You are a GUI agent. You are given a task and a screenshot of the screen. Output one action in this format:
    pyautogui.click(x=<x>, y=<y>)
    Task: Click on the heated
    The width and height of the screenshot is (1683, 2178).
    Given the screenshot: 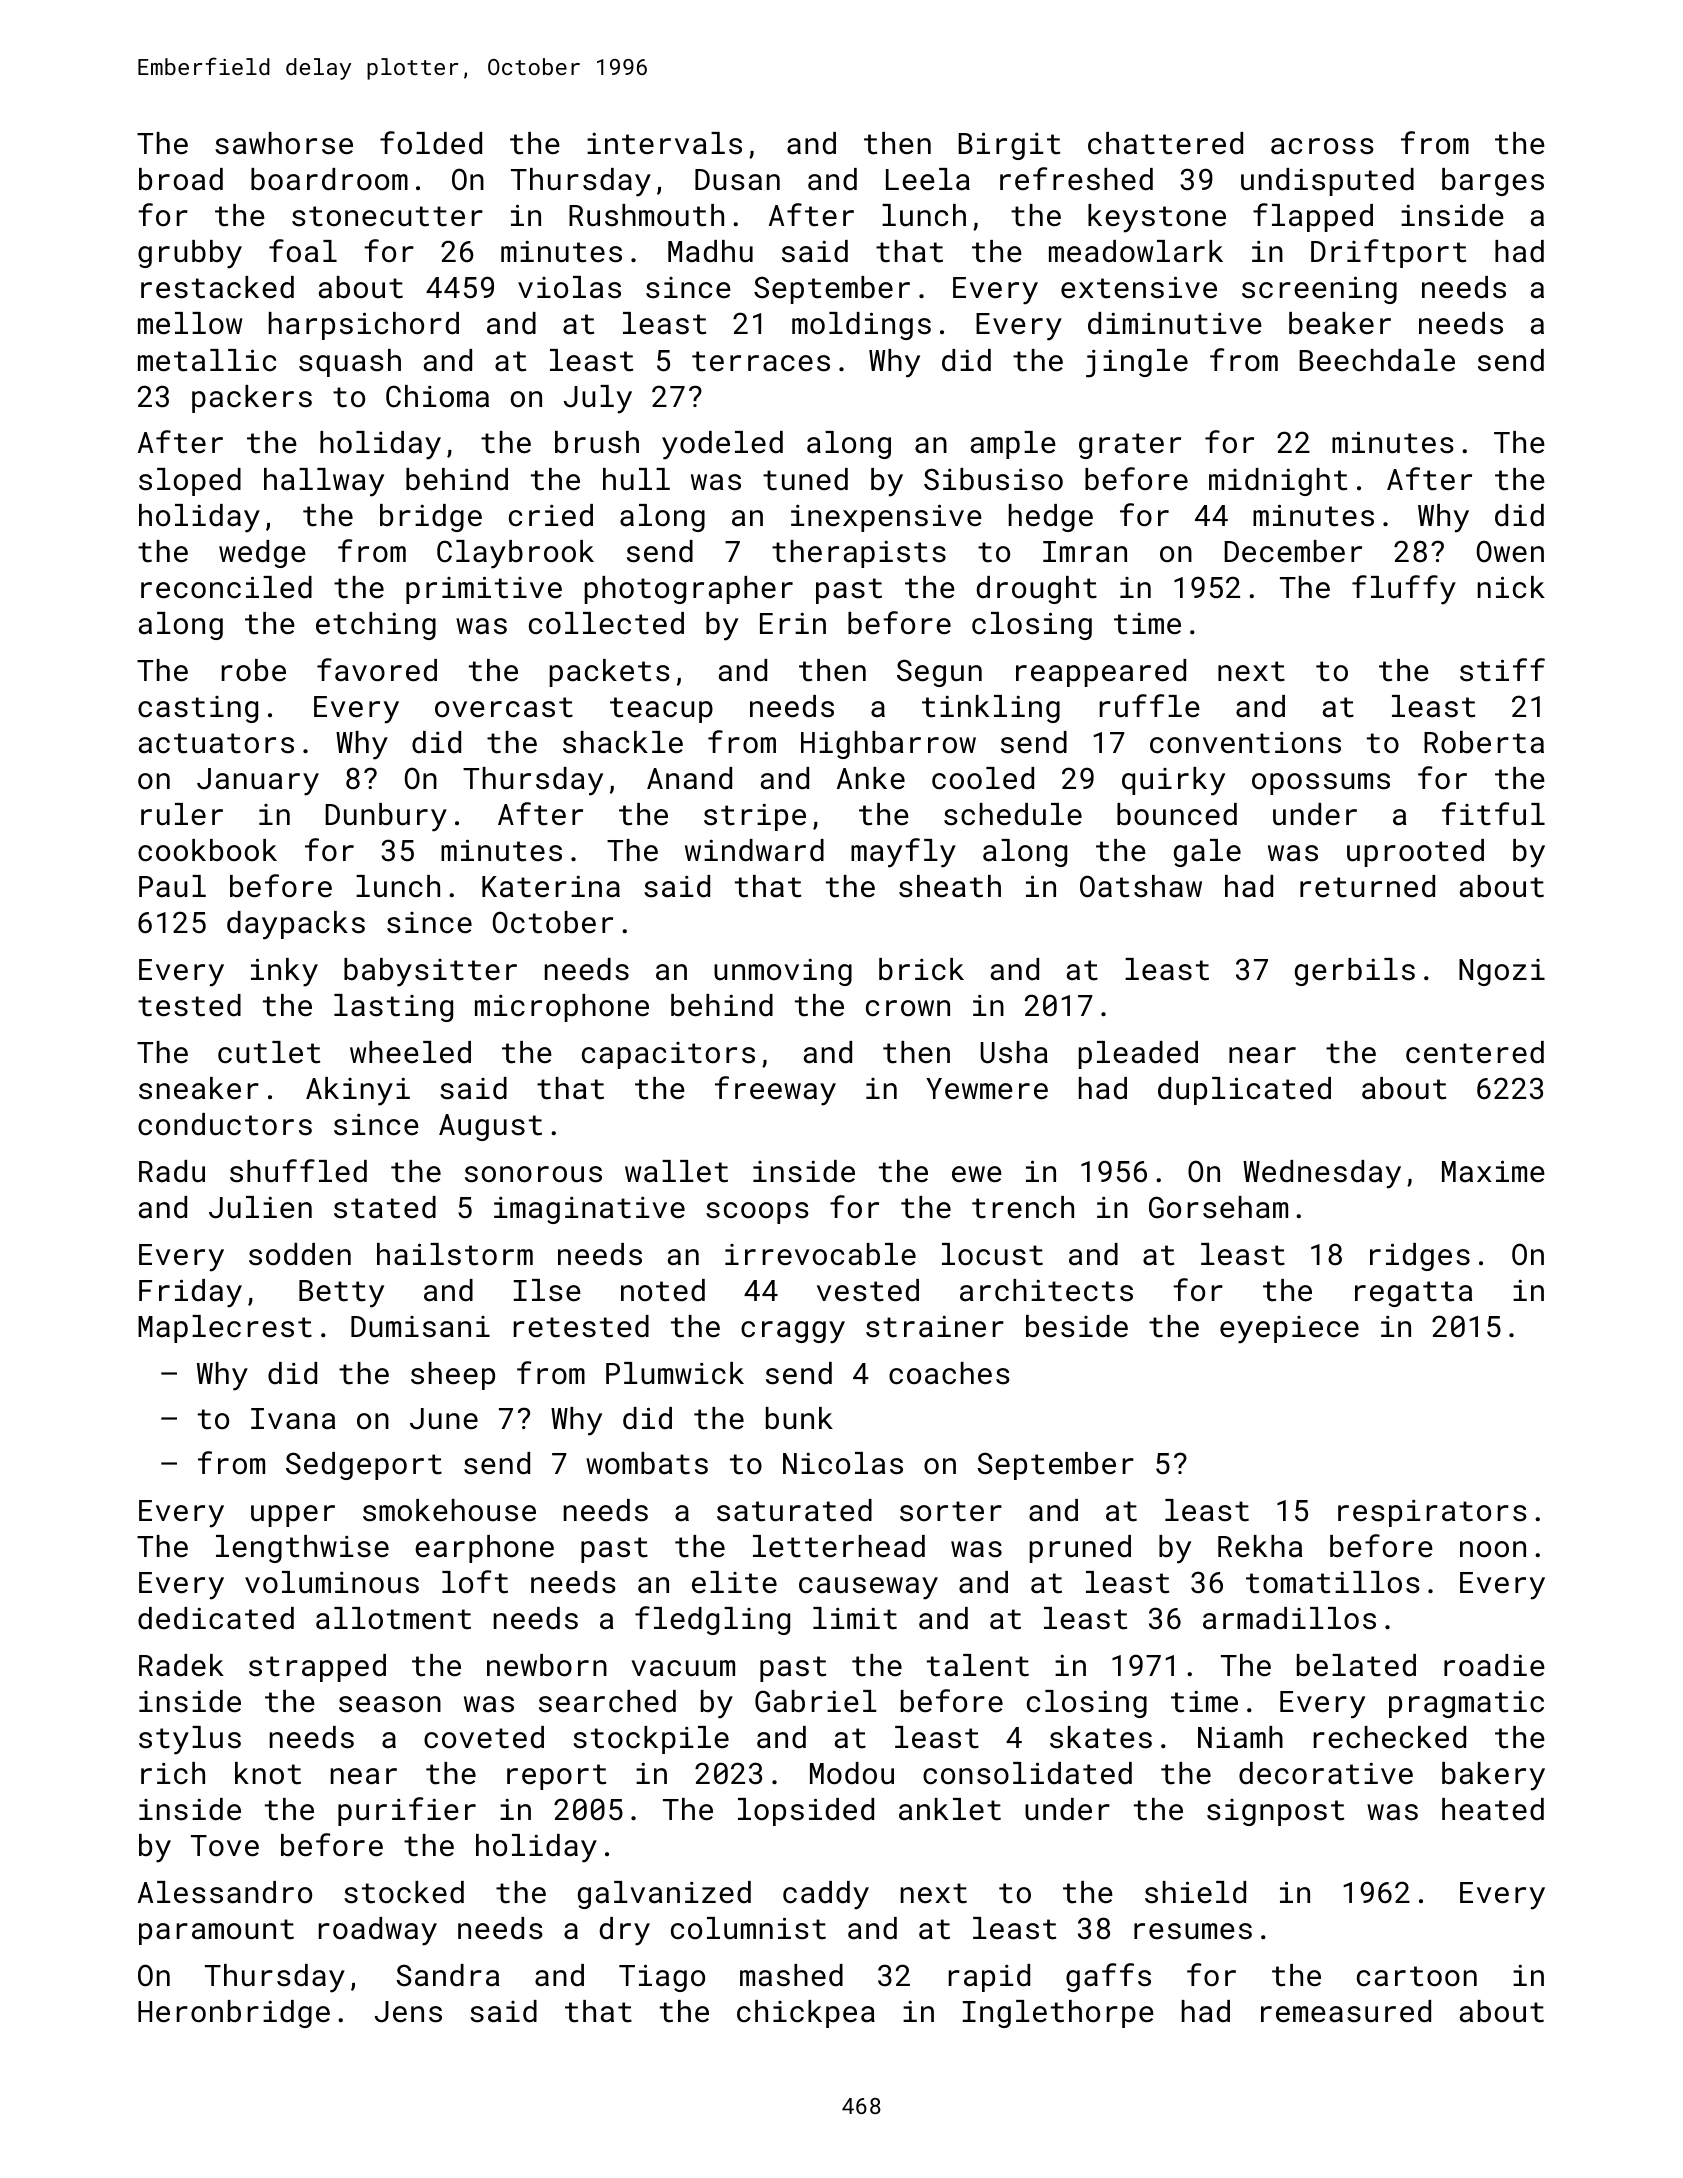 What is the action you would take?
    pyautogui.click(x=1493, y=1809)
